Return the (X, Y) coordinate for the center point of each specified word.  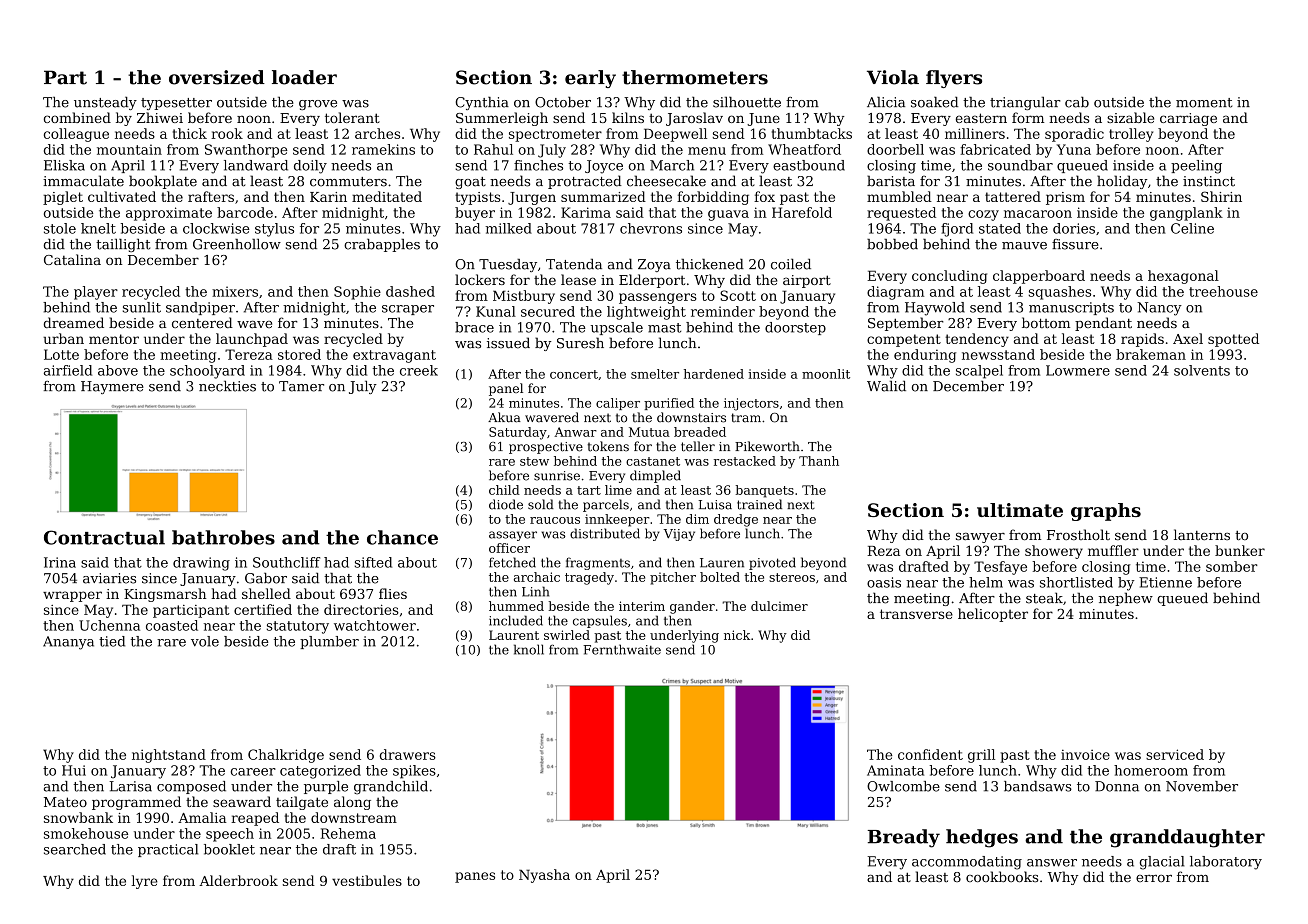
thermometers (695, 77)
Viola (893, 77)
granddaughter (1187, 838)
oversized (217, 77)
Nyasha (544, 876)
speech (230, 835)
